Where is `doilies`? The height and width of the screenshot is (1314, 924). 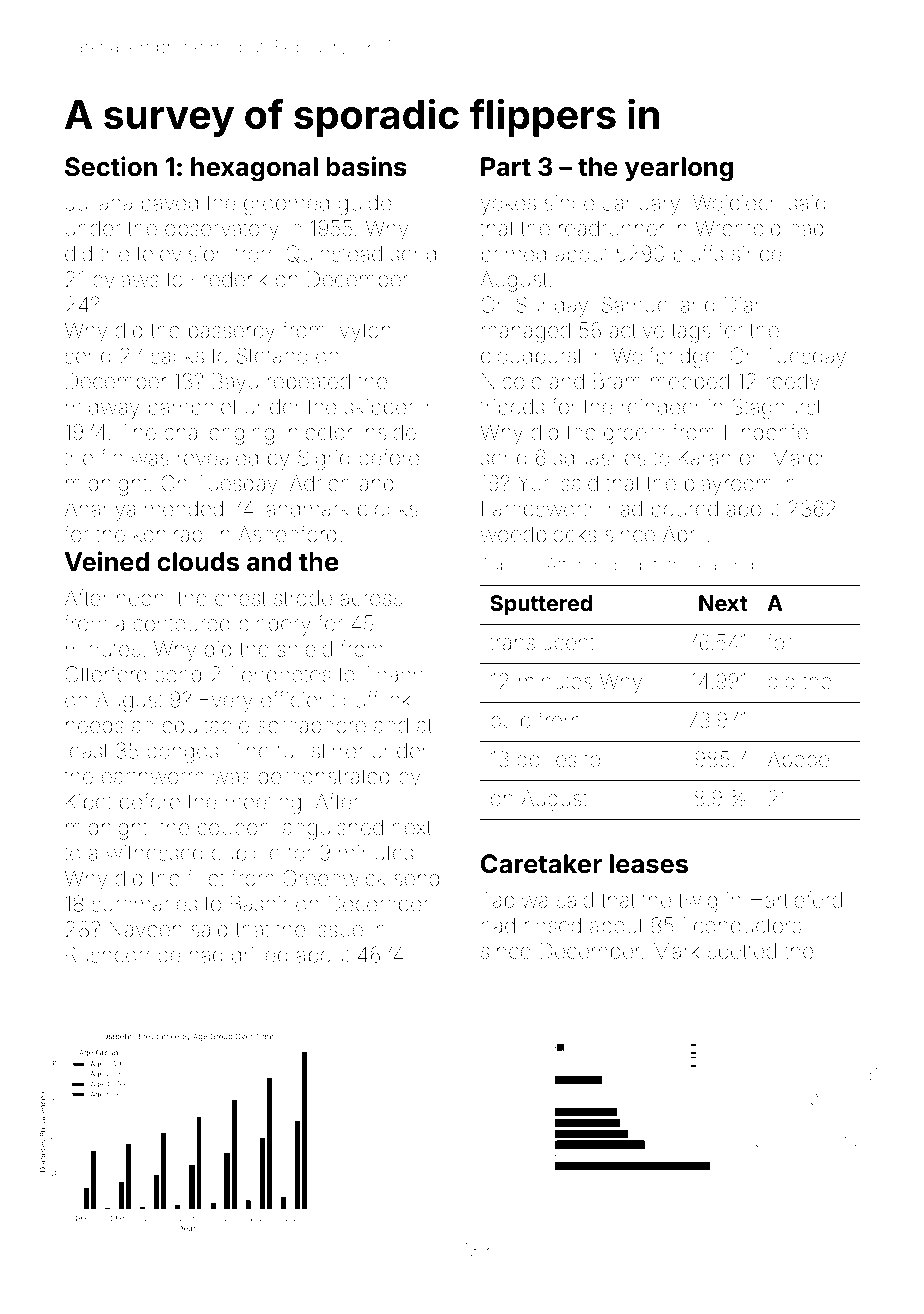 doilies is located at coordinates (547, 759).
